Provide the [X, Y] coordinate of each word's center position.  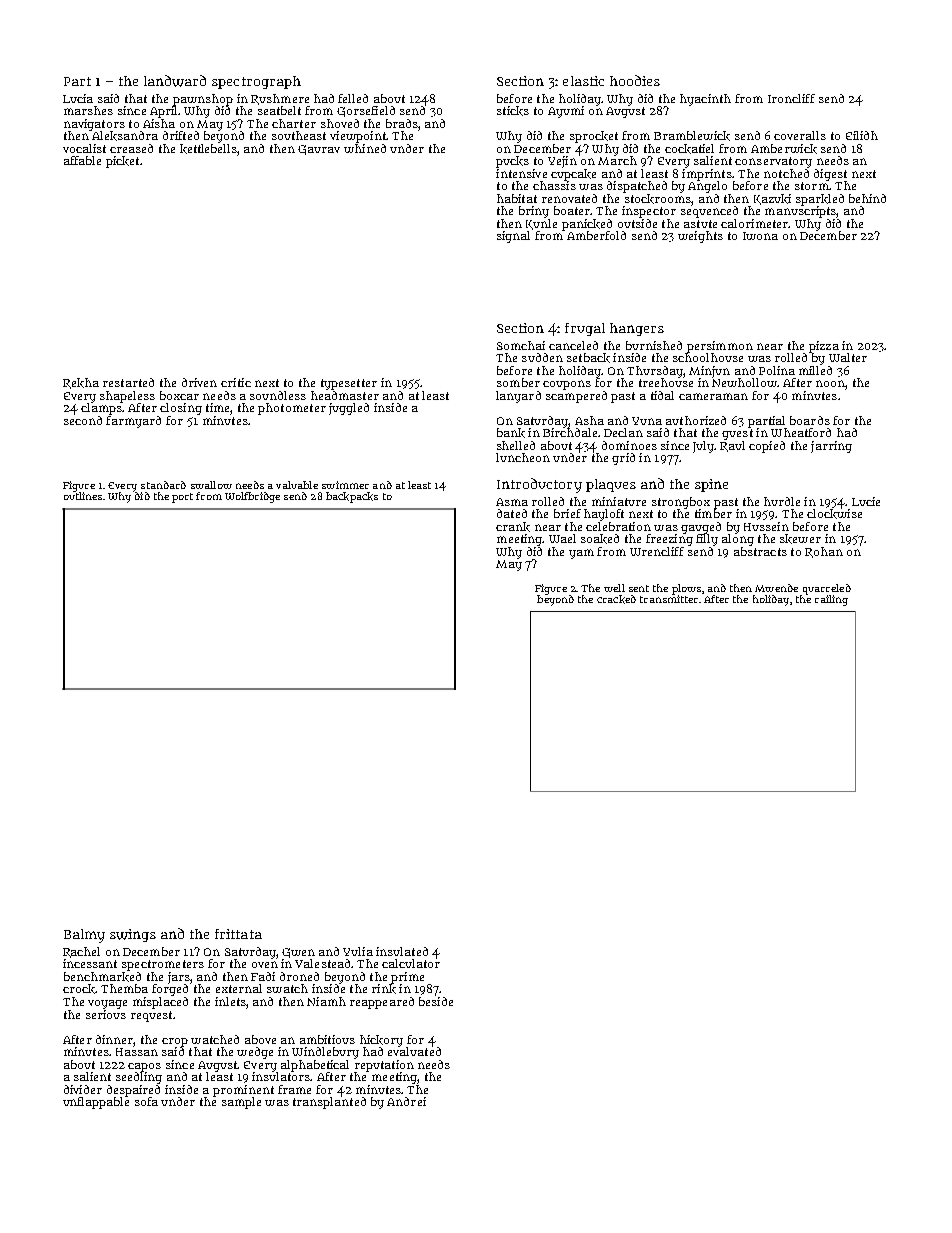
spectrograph [256, 82]
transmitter [669, 599]
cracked [616, 599]
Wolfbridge [252, 497]
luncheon [523, 457]
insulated [402, 951]
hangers [637, 329]
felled [353, 98]
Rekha [81, 383]
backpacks [352, 497]
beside [436, 1001]
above [260, 1039]
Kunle [541, 224]
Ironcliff [791, 98]
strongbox [681, 503]
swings [133, 935]
